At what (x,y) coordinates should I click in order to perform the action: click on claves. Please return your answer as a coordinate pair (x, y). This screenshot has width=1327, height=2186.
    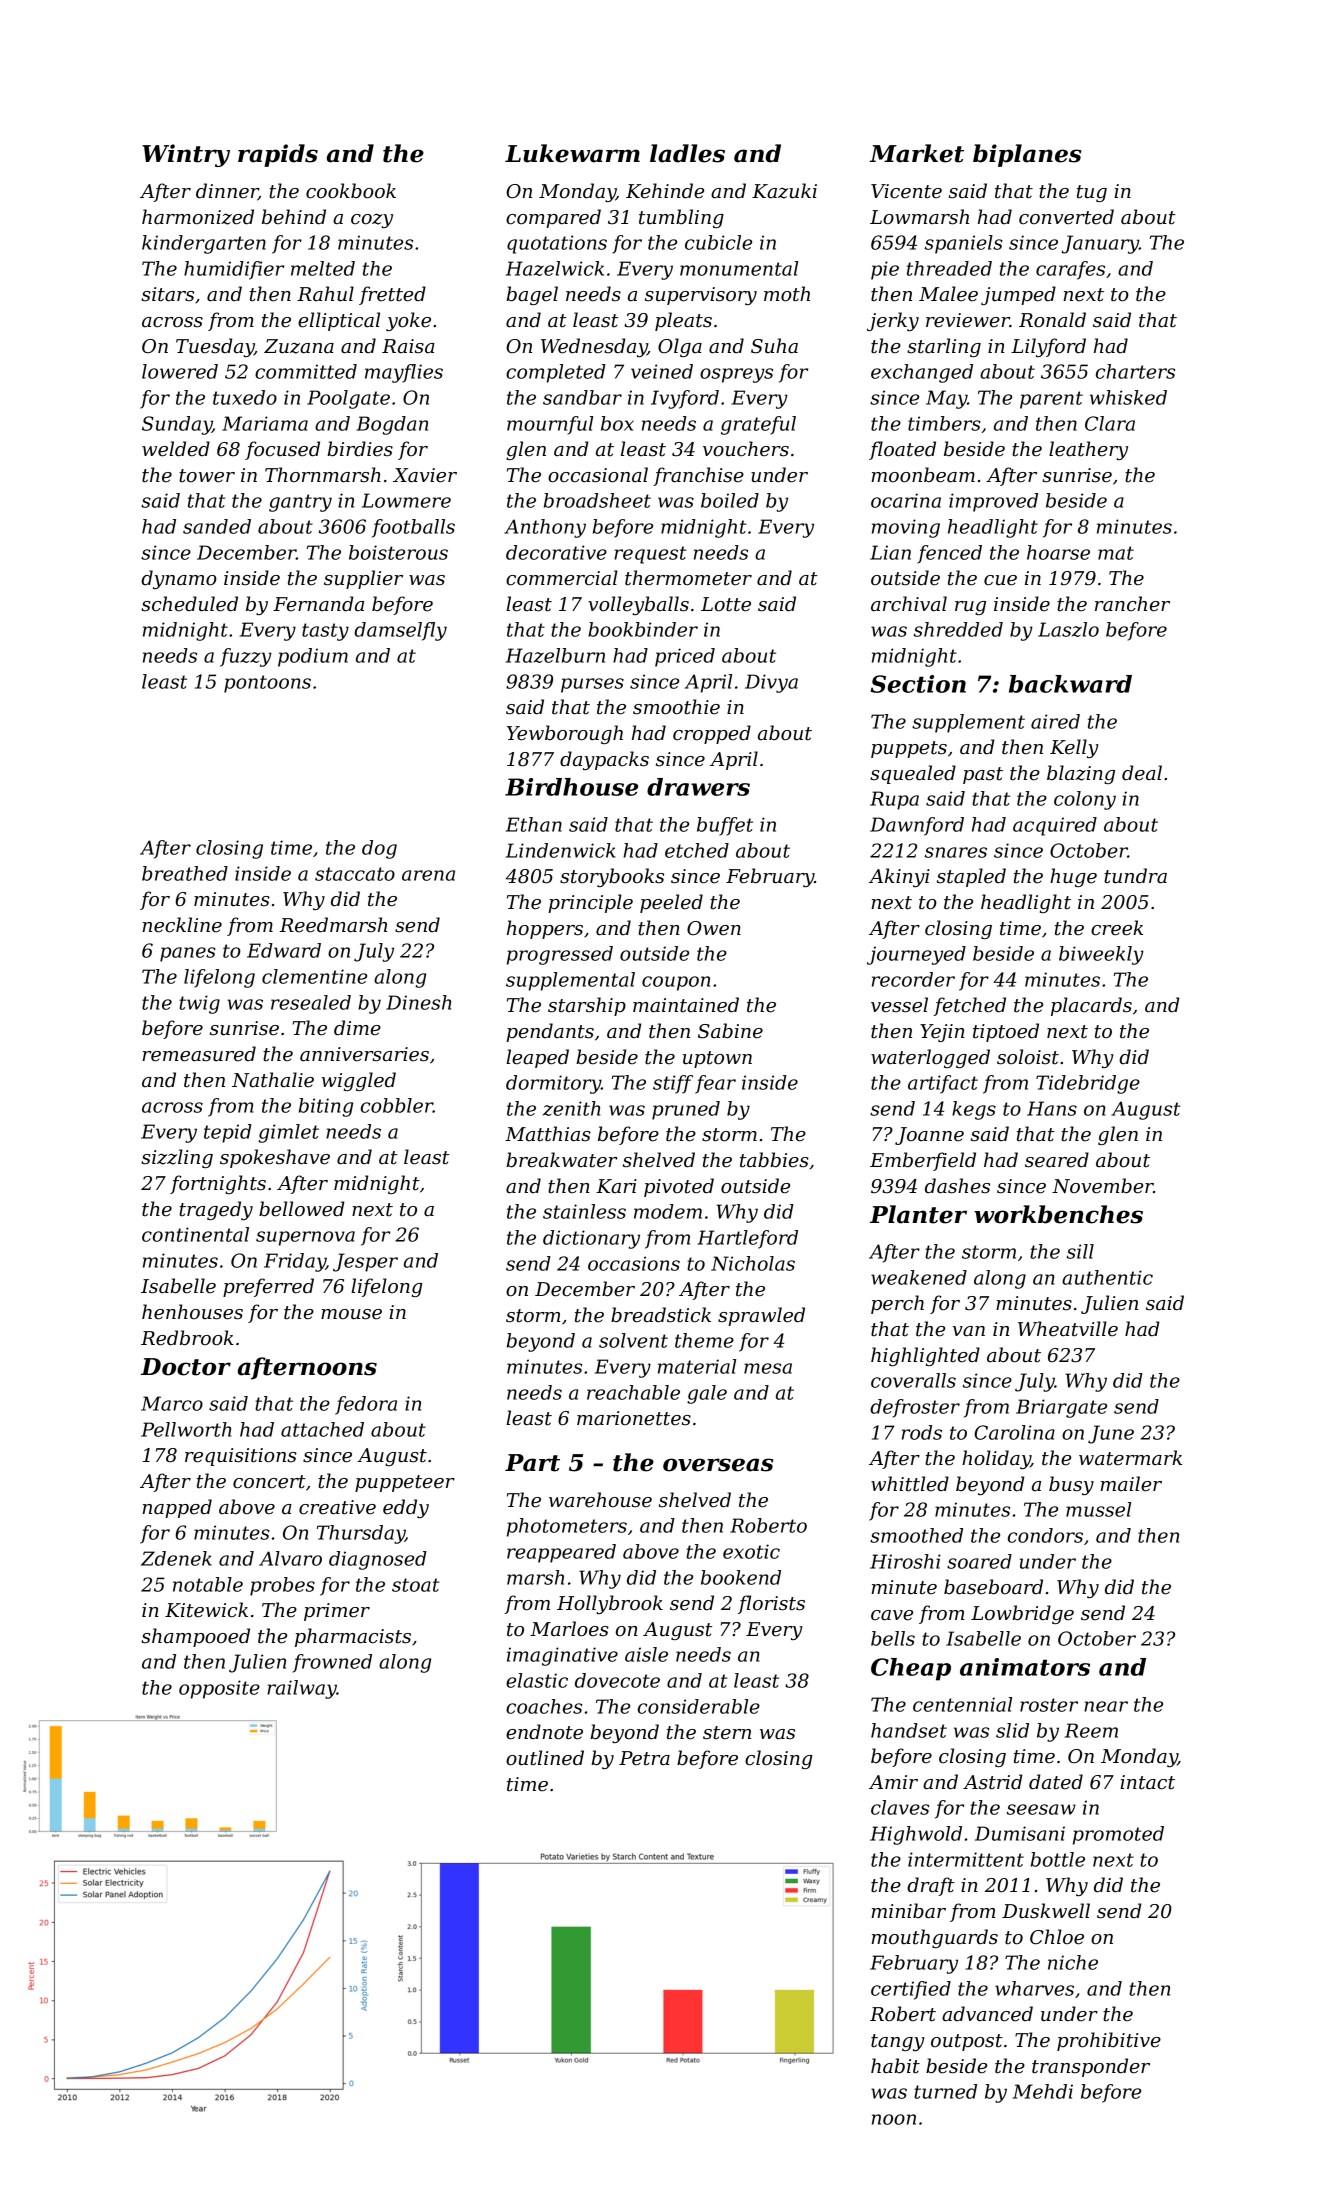
    Looking at the image, I should click on (900, 1807).
